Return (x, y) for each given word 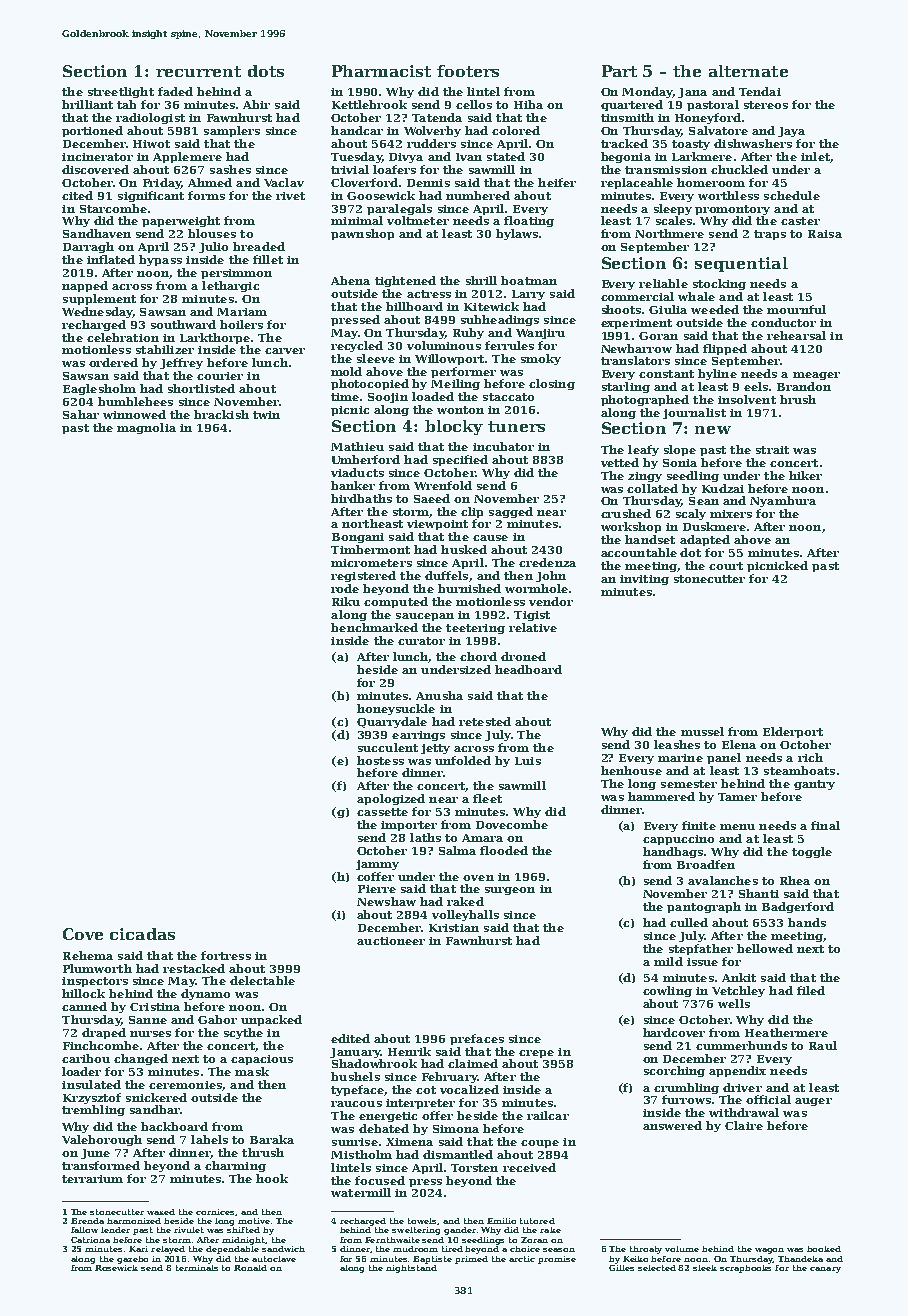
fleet (487, 798)
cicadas (142, 934)
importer (409, 826)
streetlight (121, 92)
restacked (194, 968)
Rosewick (116, 1268)
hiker (805, 475)
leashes (677, 744)
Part (619, 71)
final (825, 825)
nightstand (411, 1269)
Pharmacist (381, 71)
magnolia (146, 428)
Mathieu (357, 446)
